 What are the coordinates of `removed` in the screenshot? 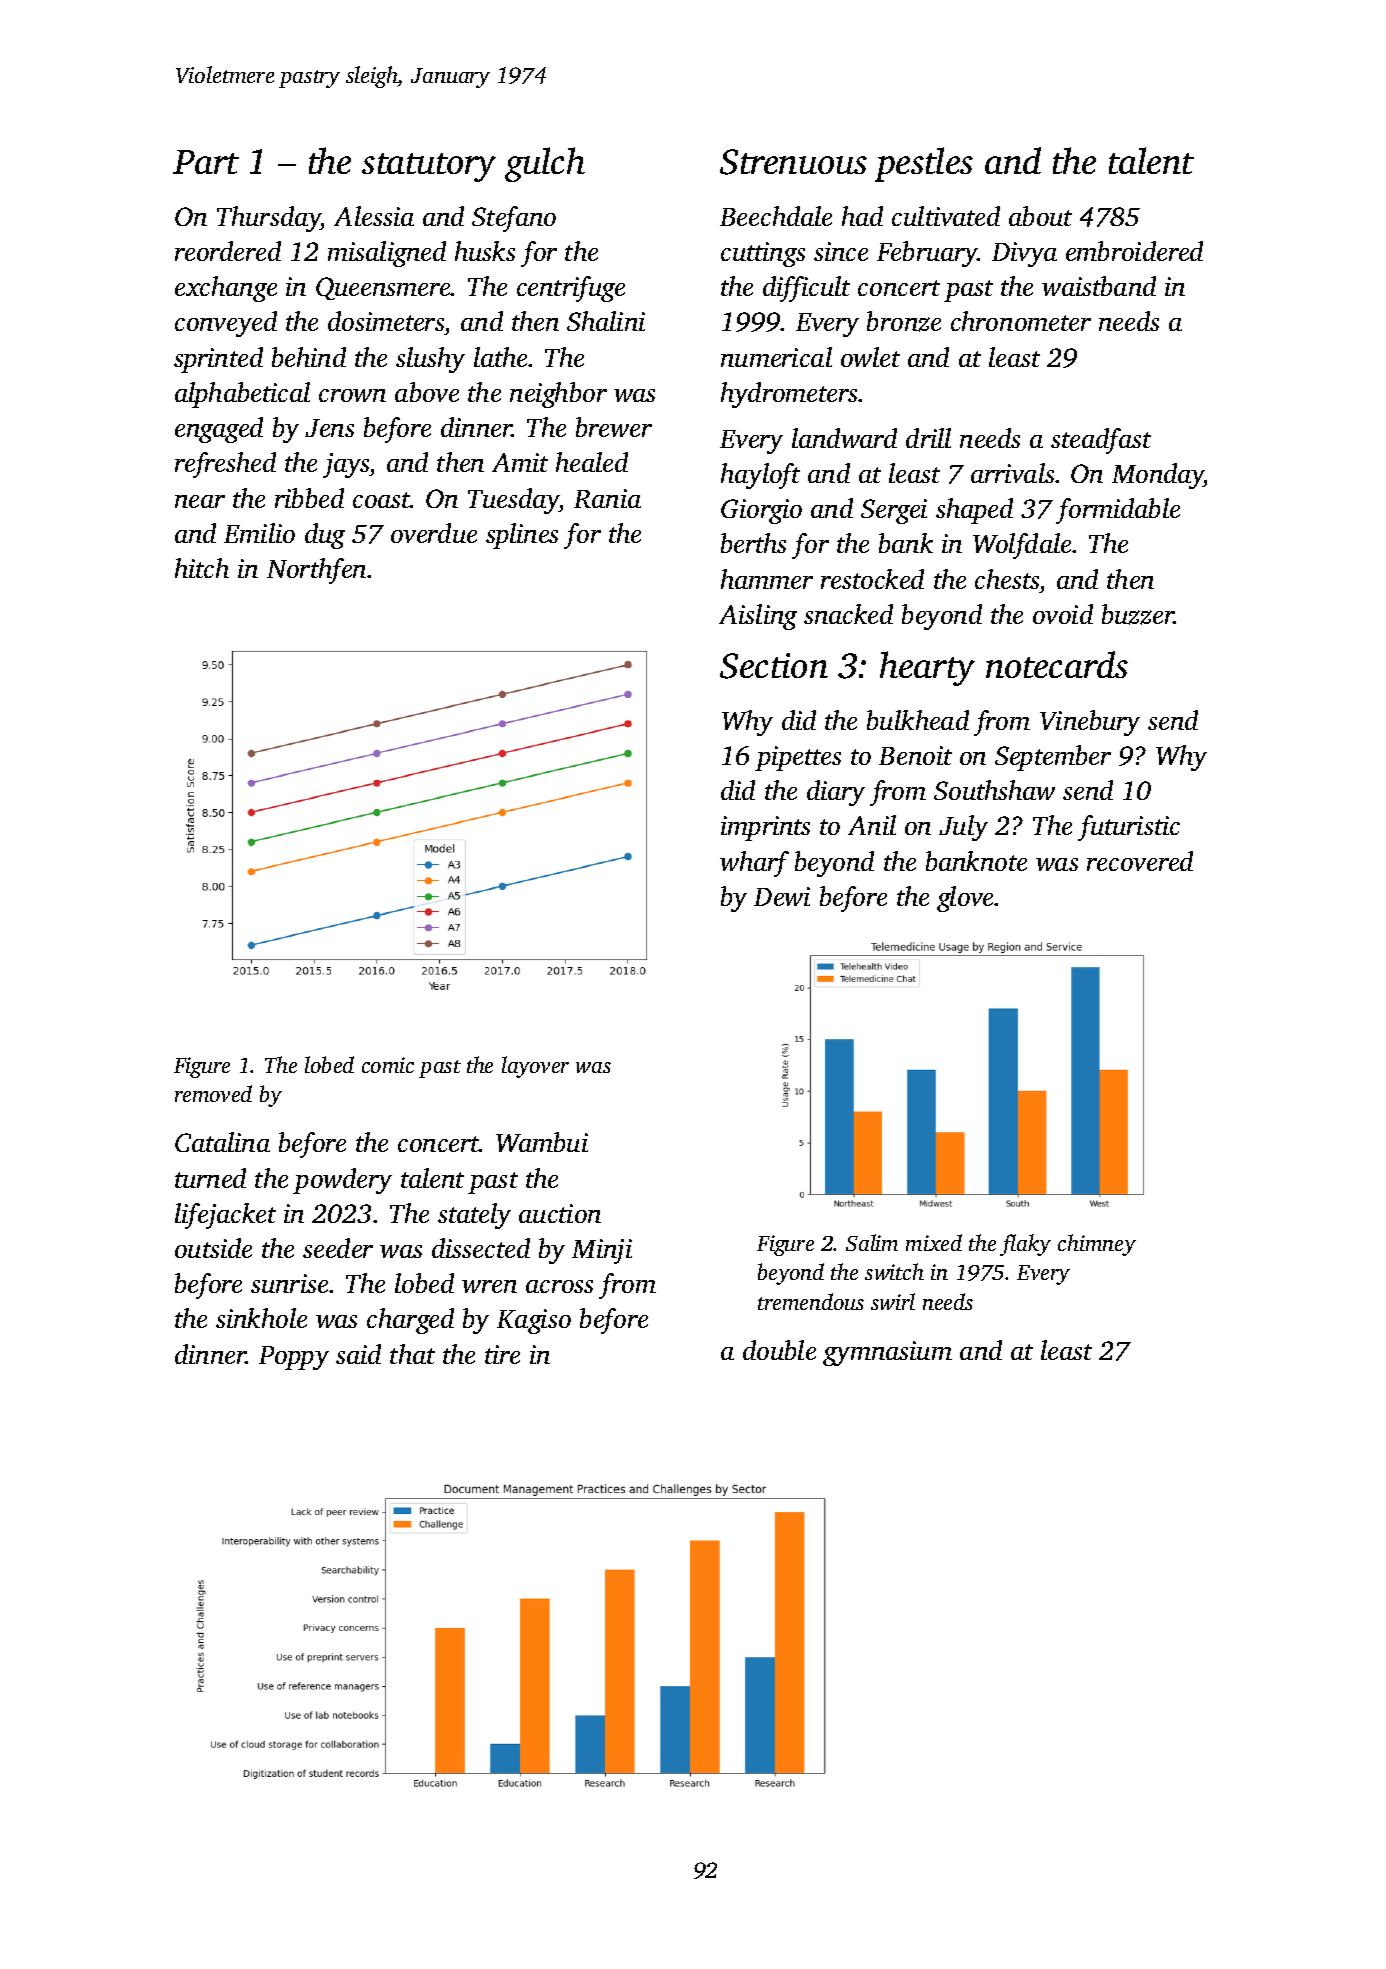 It's located at (213, 1093).
